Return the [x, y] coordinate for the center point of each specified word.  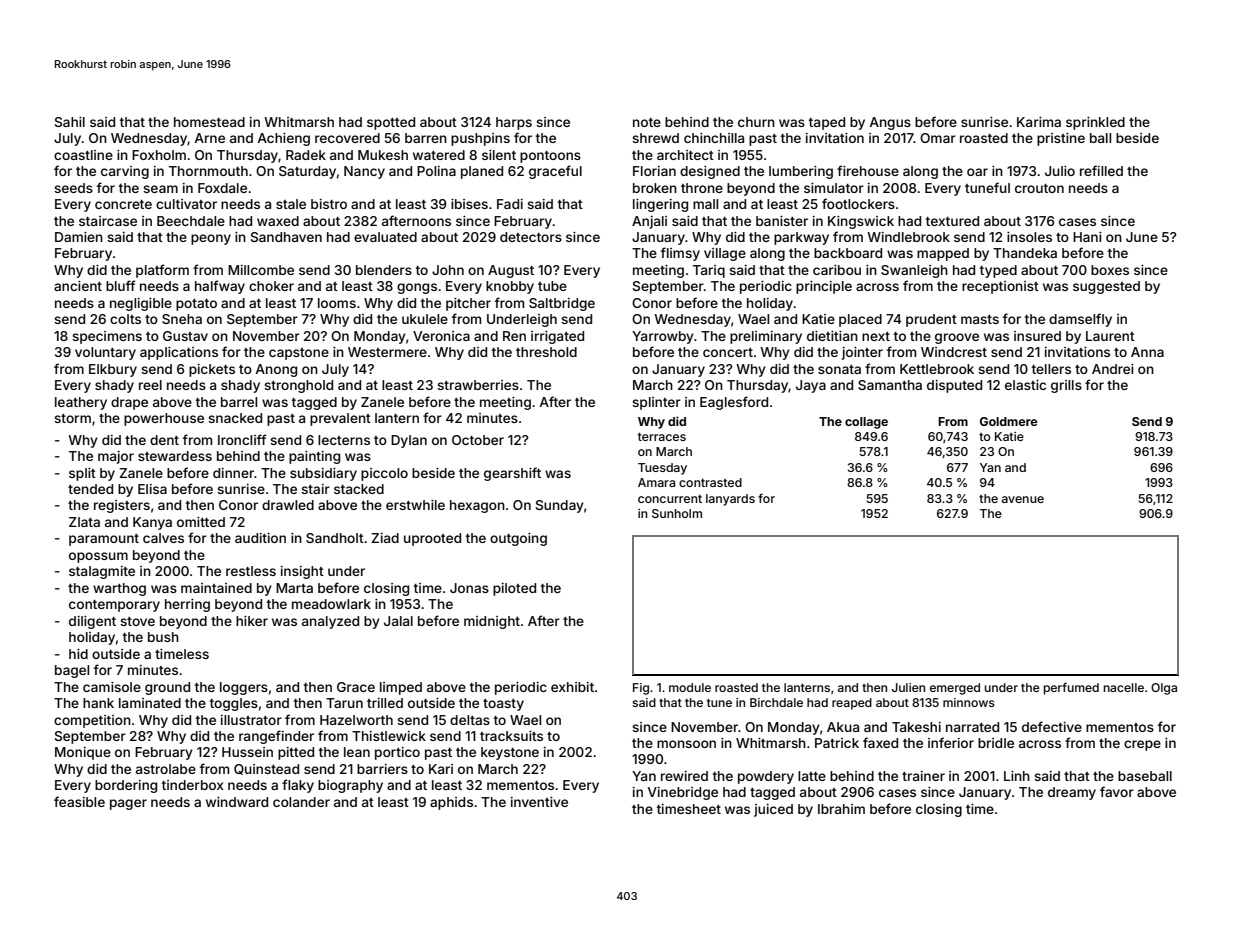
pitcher [468, 304]
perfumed [1071, 689]
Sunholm [677, 513]
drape [129, 403]
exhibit [572, 687]
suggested [1106, 287]
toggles [234, 704]
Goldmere [1009, 421]
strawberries [478, 385]
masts [980, 319]
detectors [531, 237]
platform [162, 271]
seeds [73, 188]
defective [1052, 726]
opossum [98, 557]
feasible [79, 801]
